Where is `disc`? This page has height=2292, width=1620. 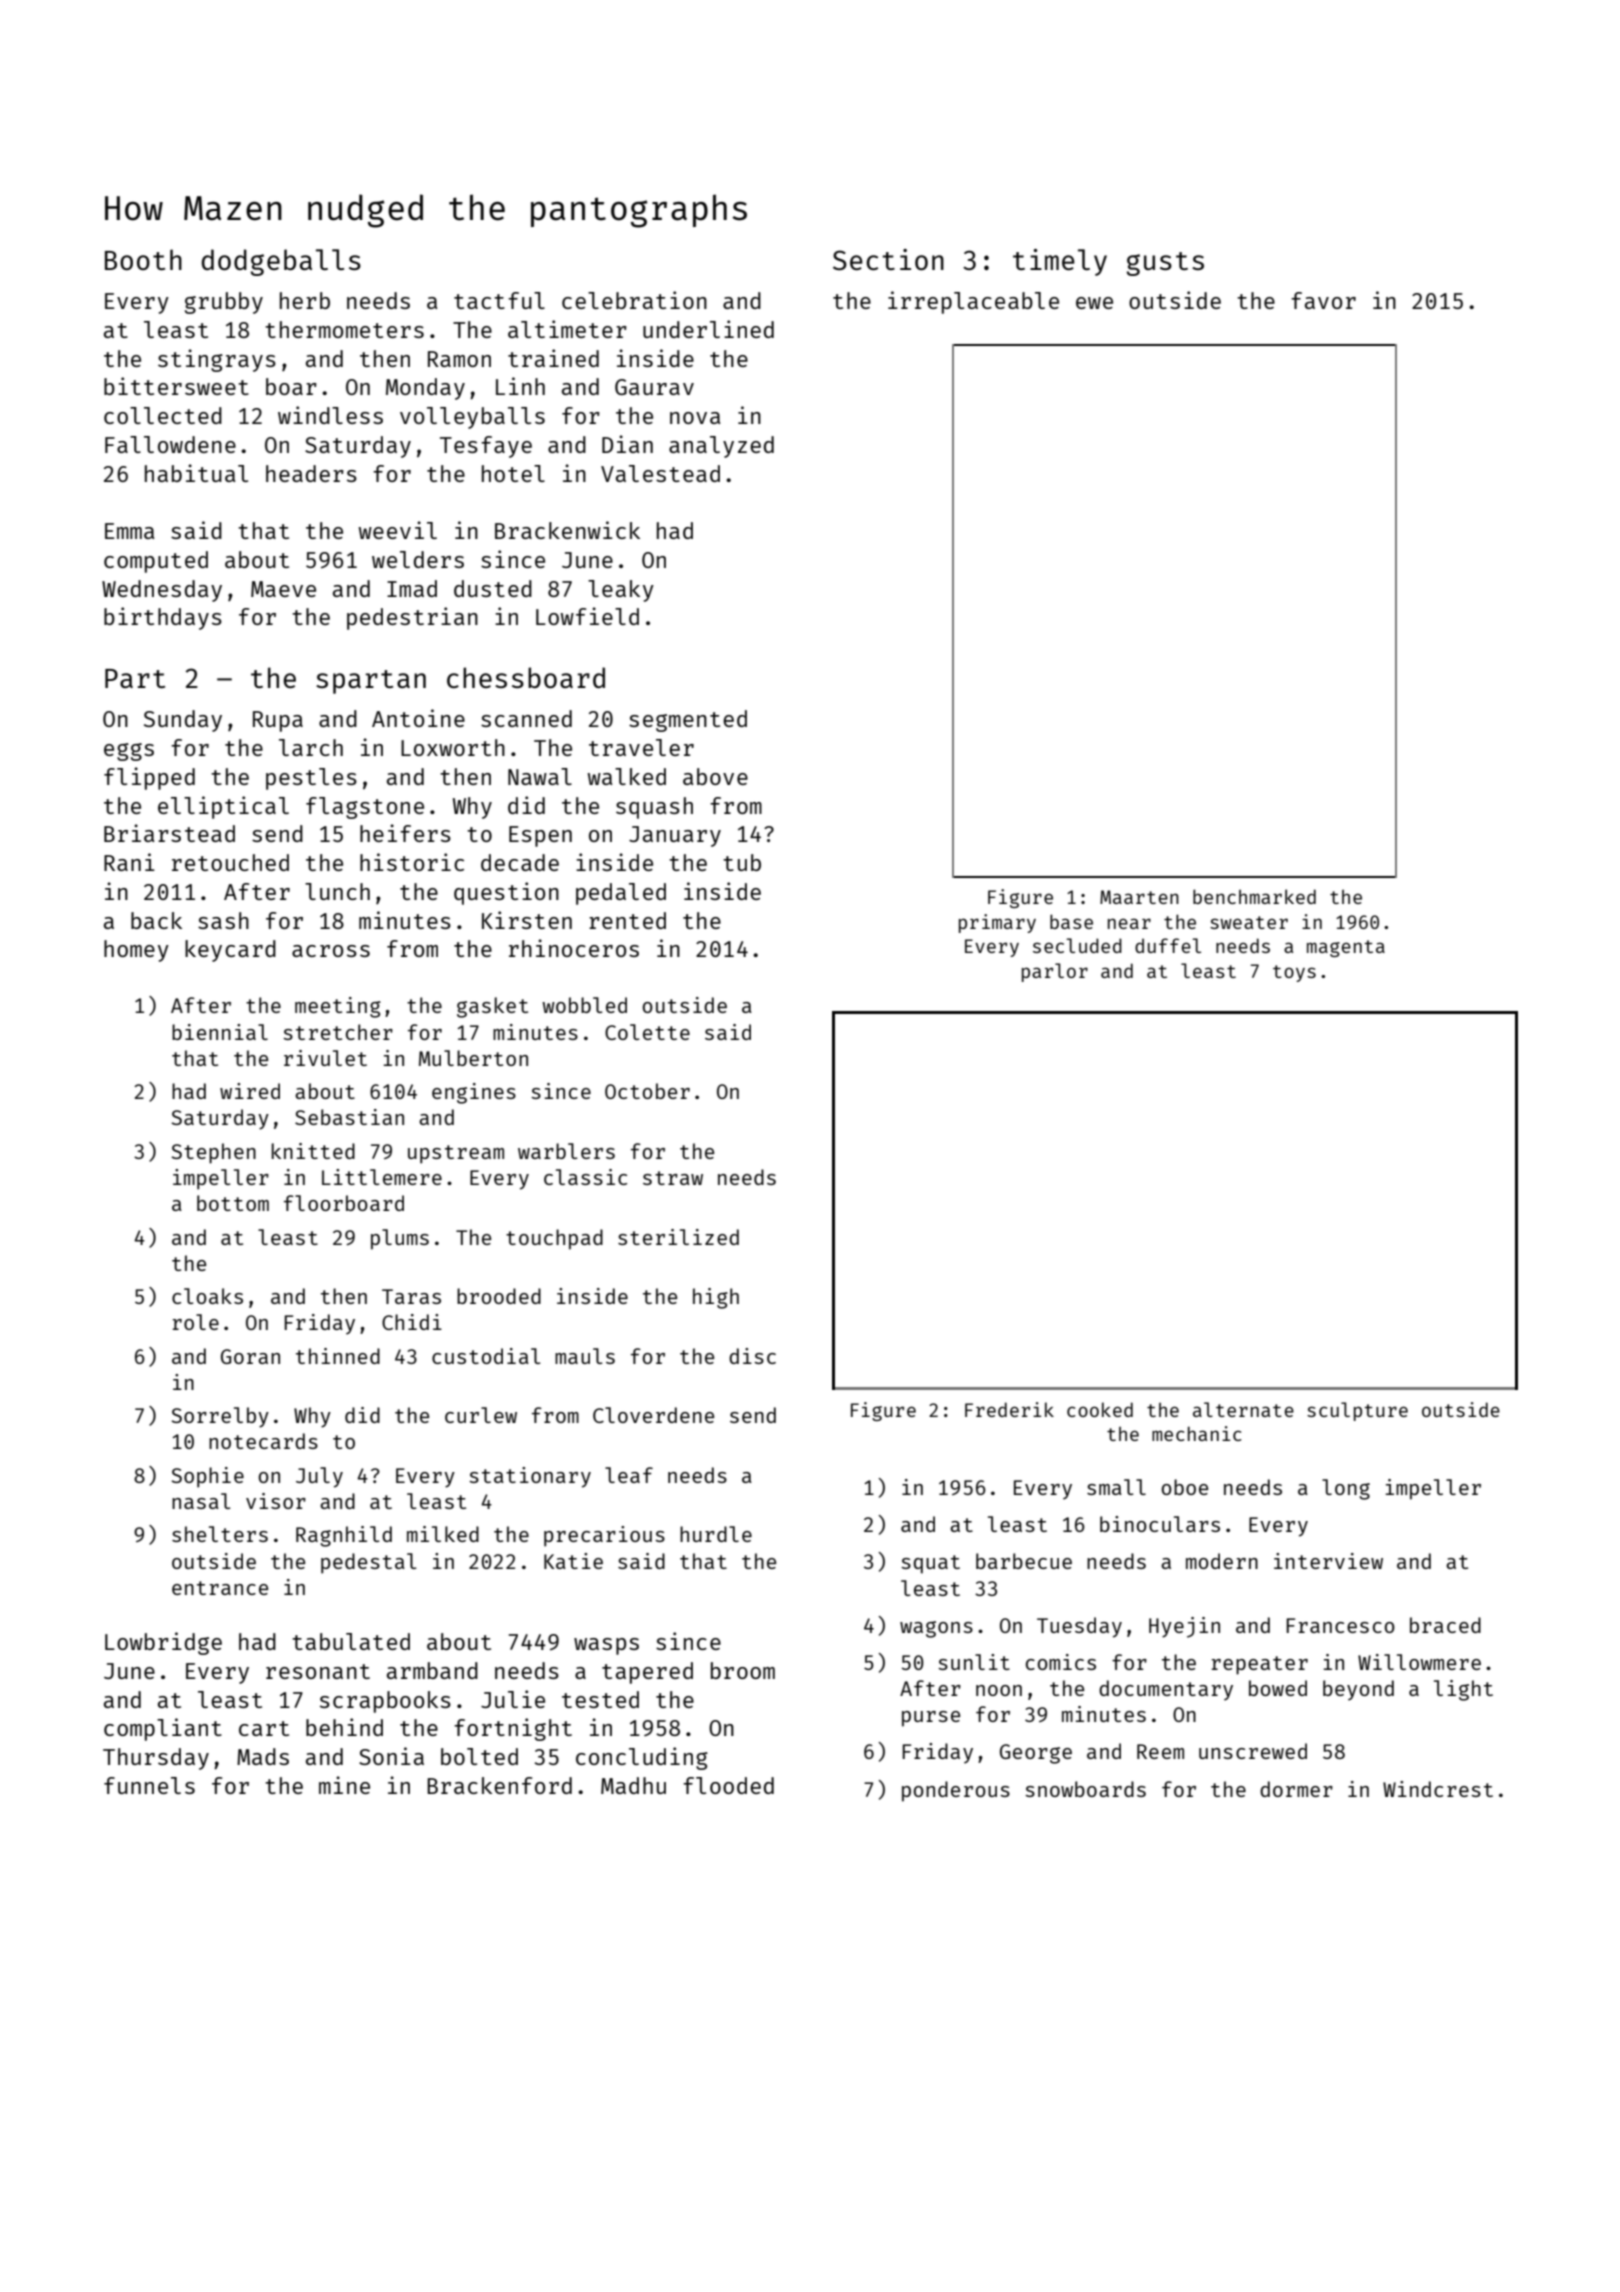 disc is located at coordinates (752, 1356).
